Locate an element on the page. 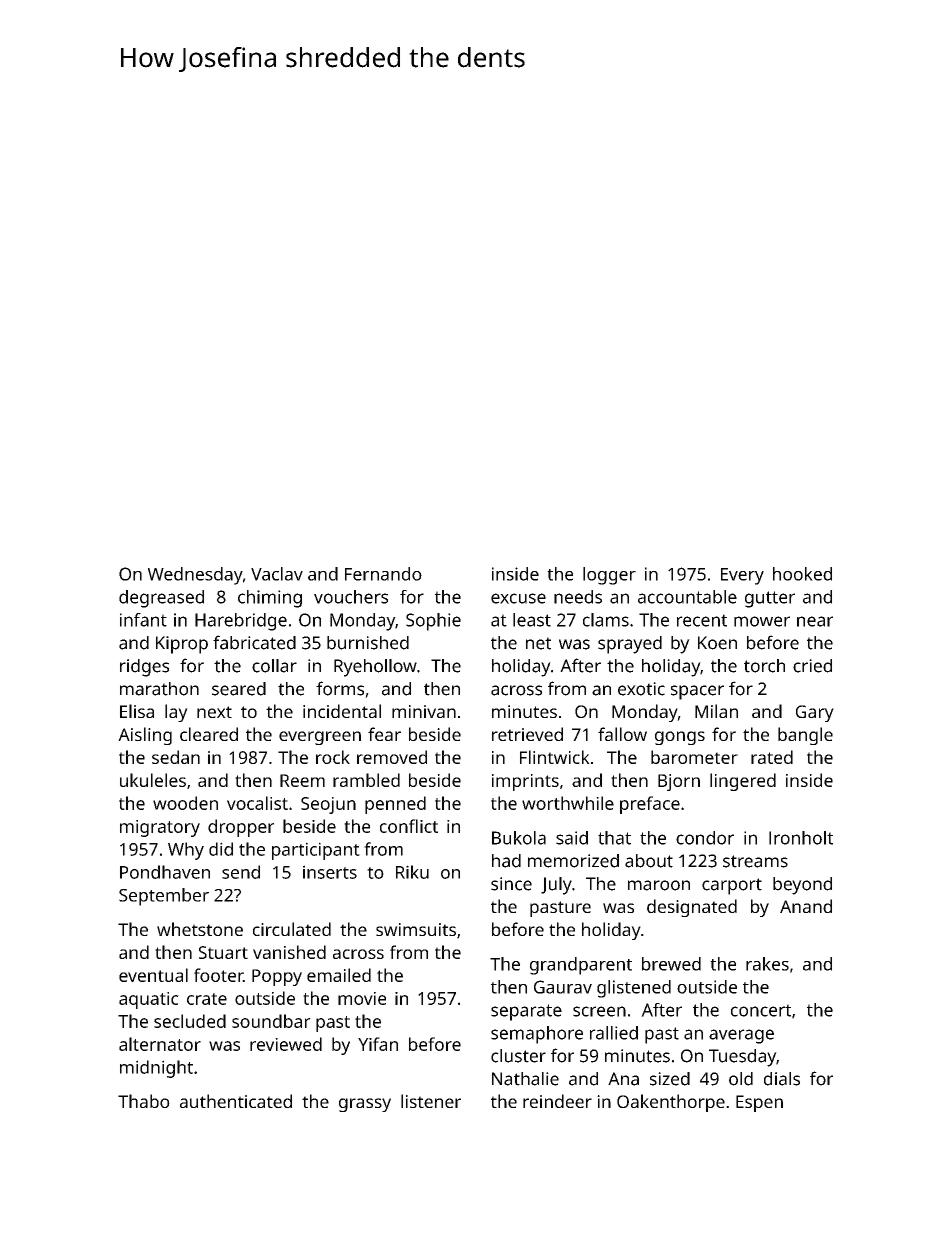 This document has height=1233, width=952. grandparent is located at coordinates (581, 966).
